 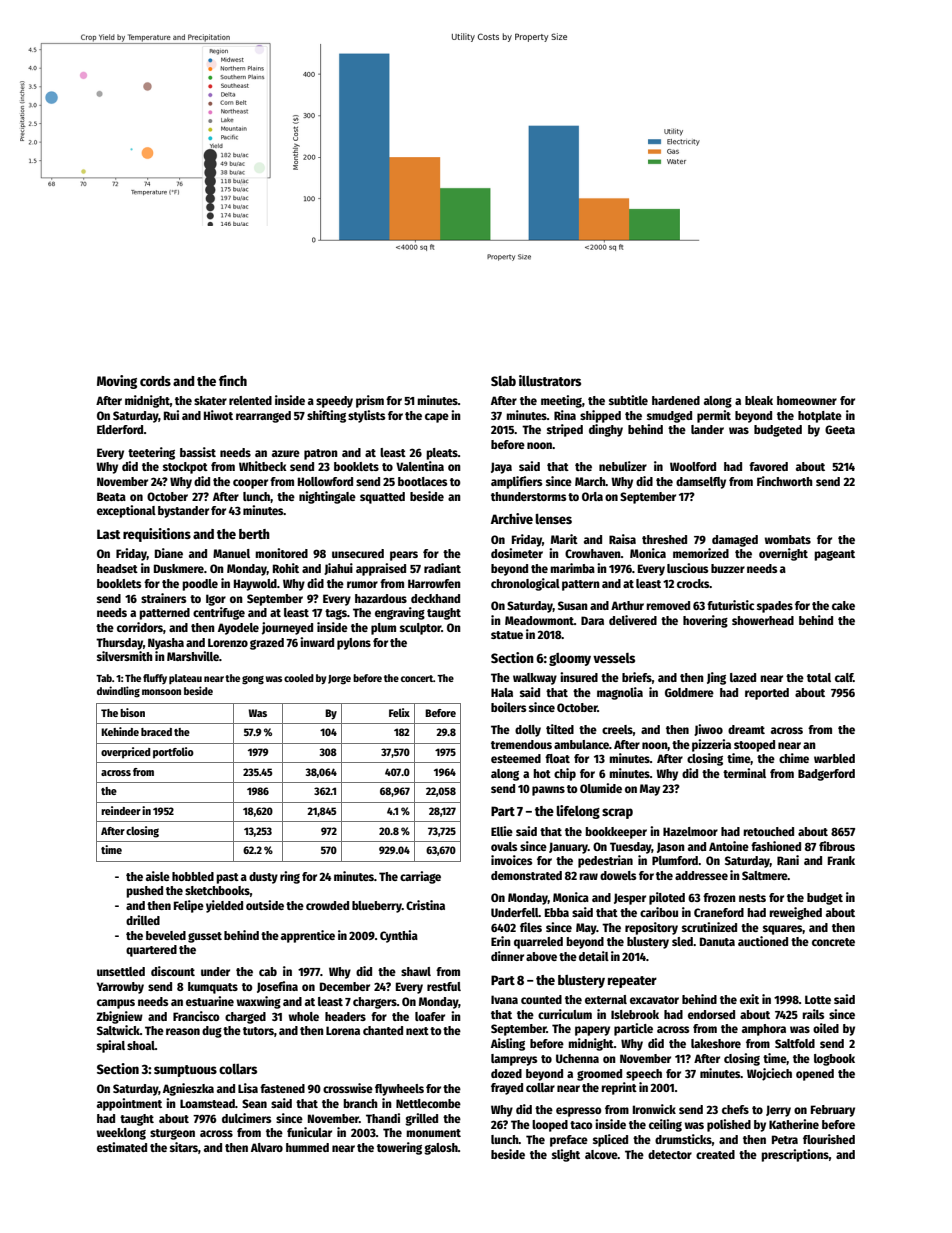 I want to click on estimated, so click(x=122, y=1147).
